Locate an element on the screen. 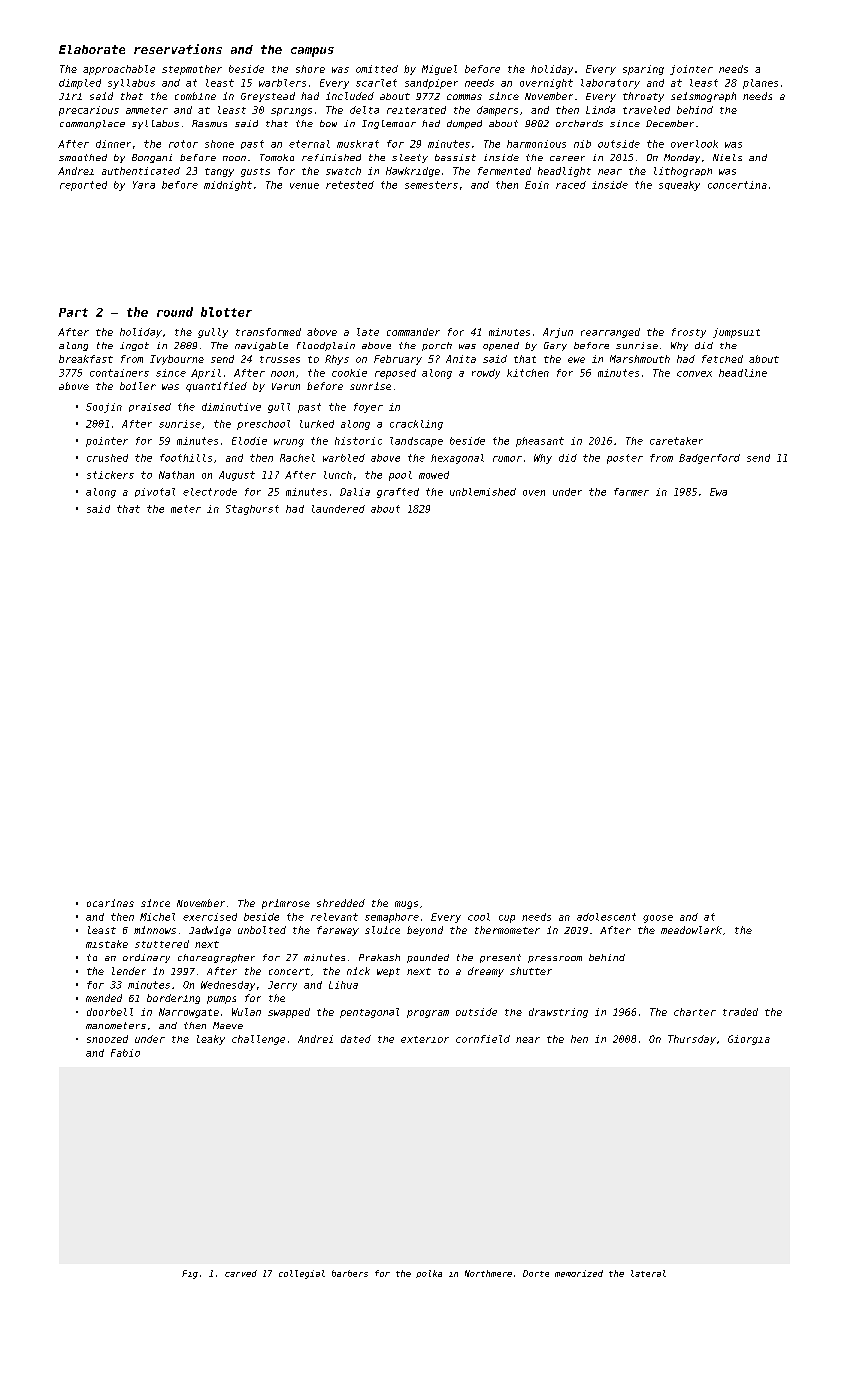  reservations is located at coordinates (178, 49).
